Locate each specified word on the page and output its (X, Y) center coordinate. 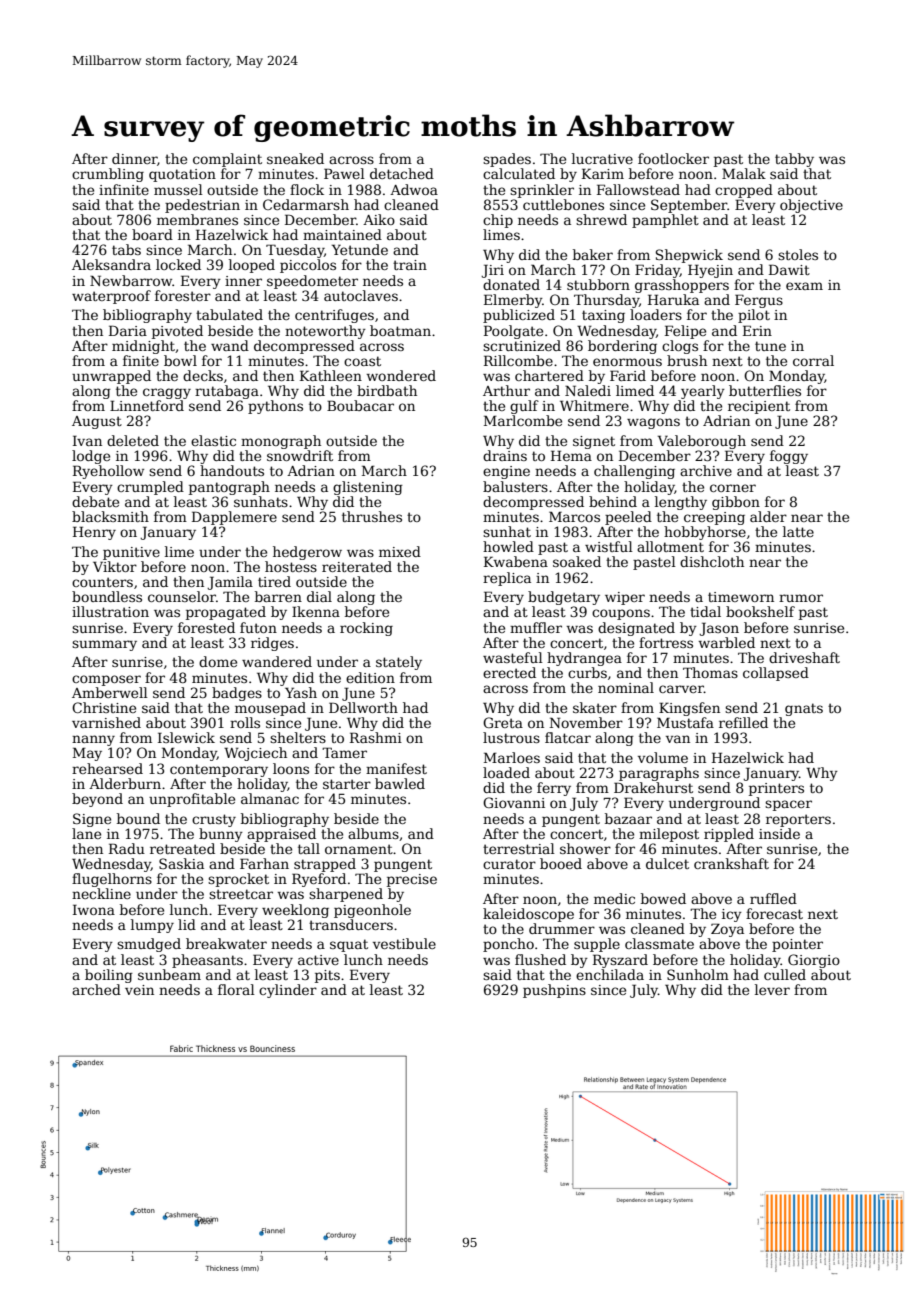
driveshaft (804, 657)
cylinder (288, 991)
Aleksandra (111, 264)
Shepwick (689, 256)
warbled (726, 642)
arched (96, 989)
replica (507, 579)
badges (237, 694)
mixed (400, 551)
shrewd (601, 219)
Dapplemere (234, 518)
